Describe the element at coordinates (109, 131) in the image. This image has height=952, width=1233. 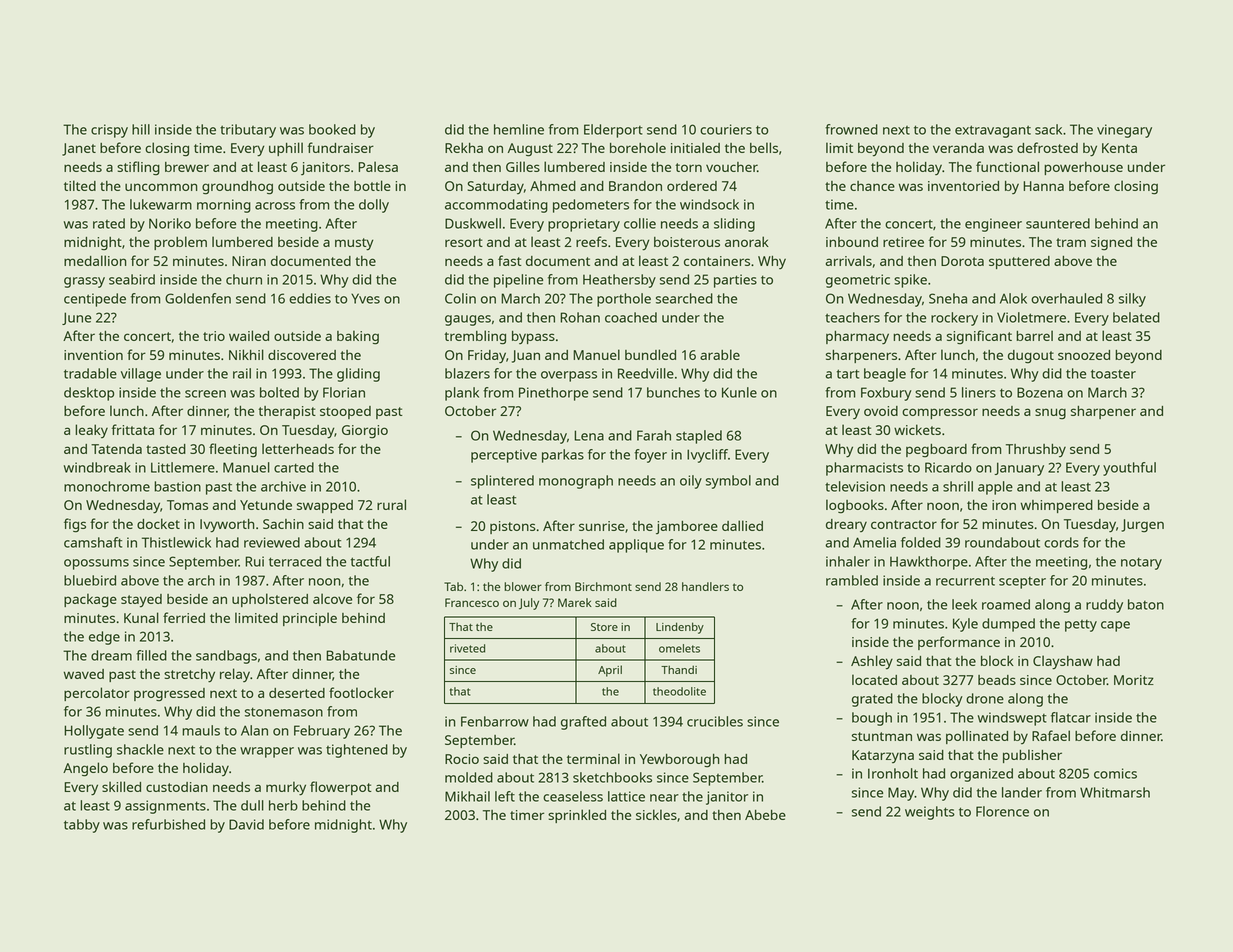
I see `crispy` at that location.
